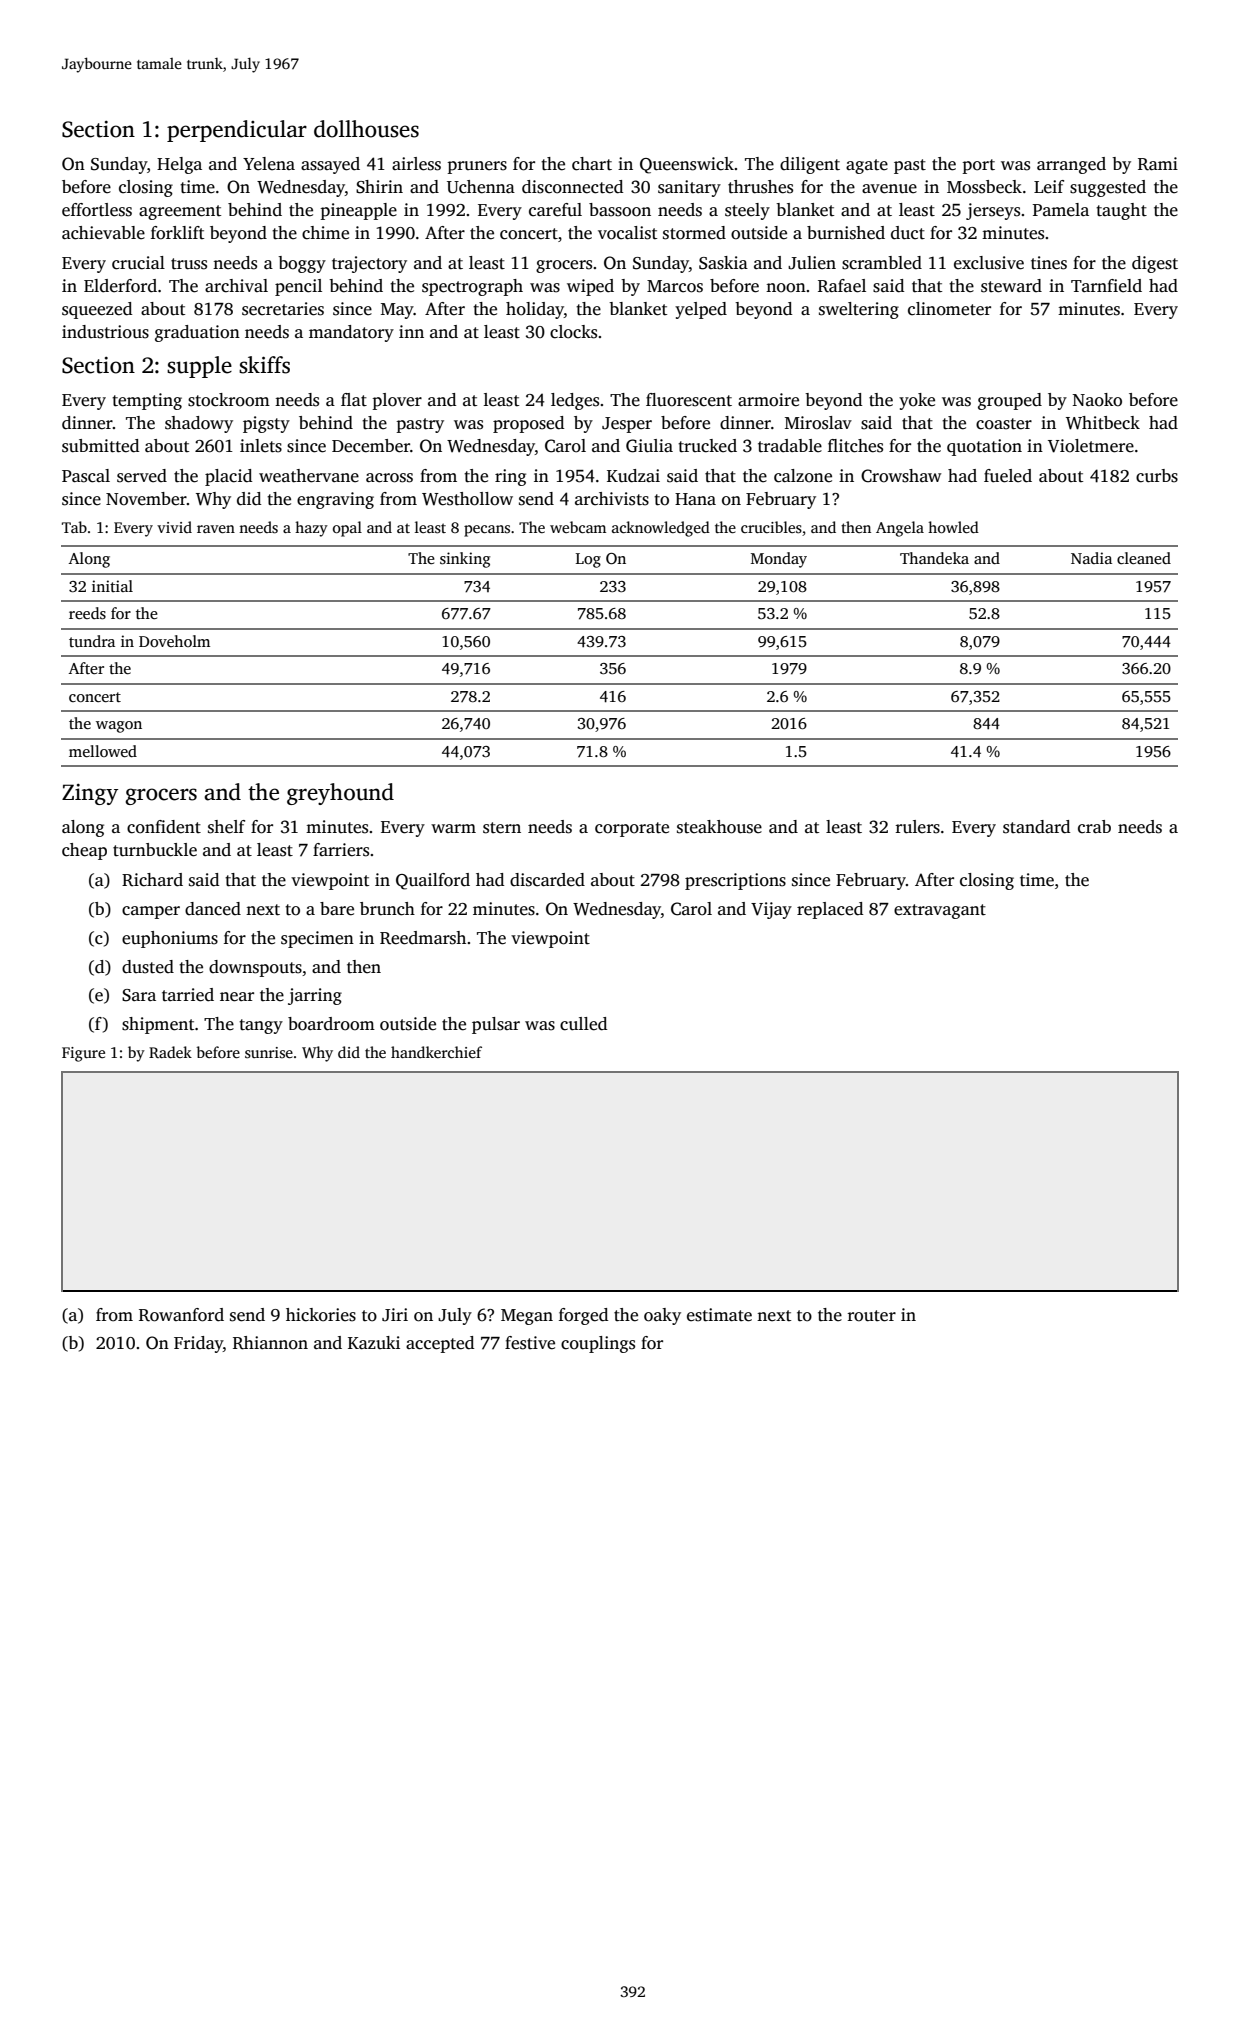 Image resolution: width=1240 pixels, height=2042 pixels. I want to click on hickories, so click(321, 1315).
